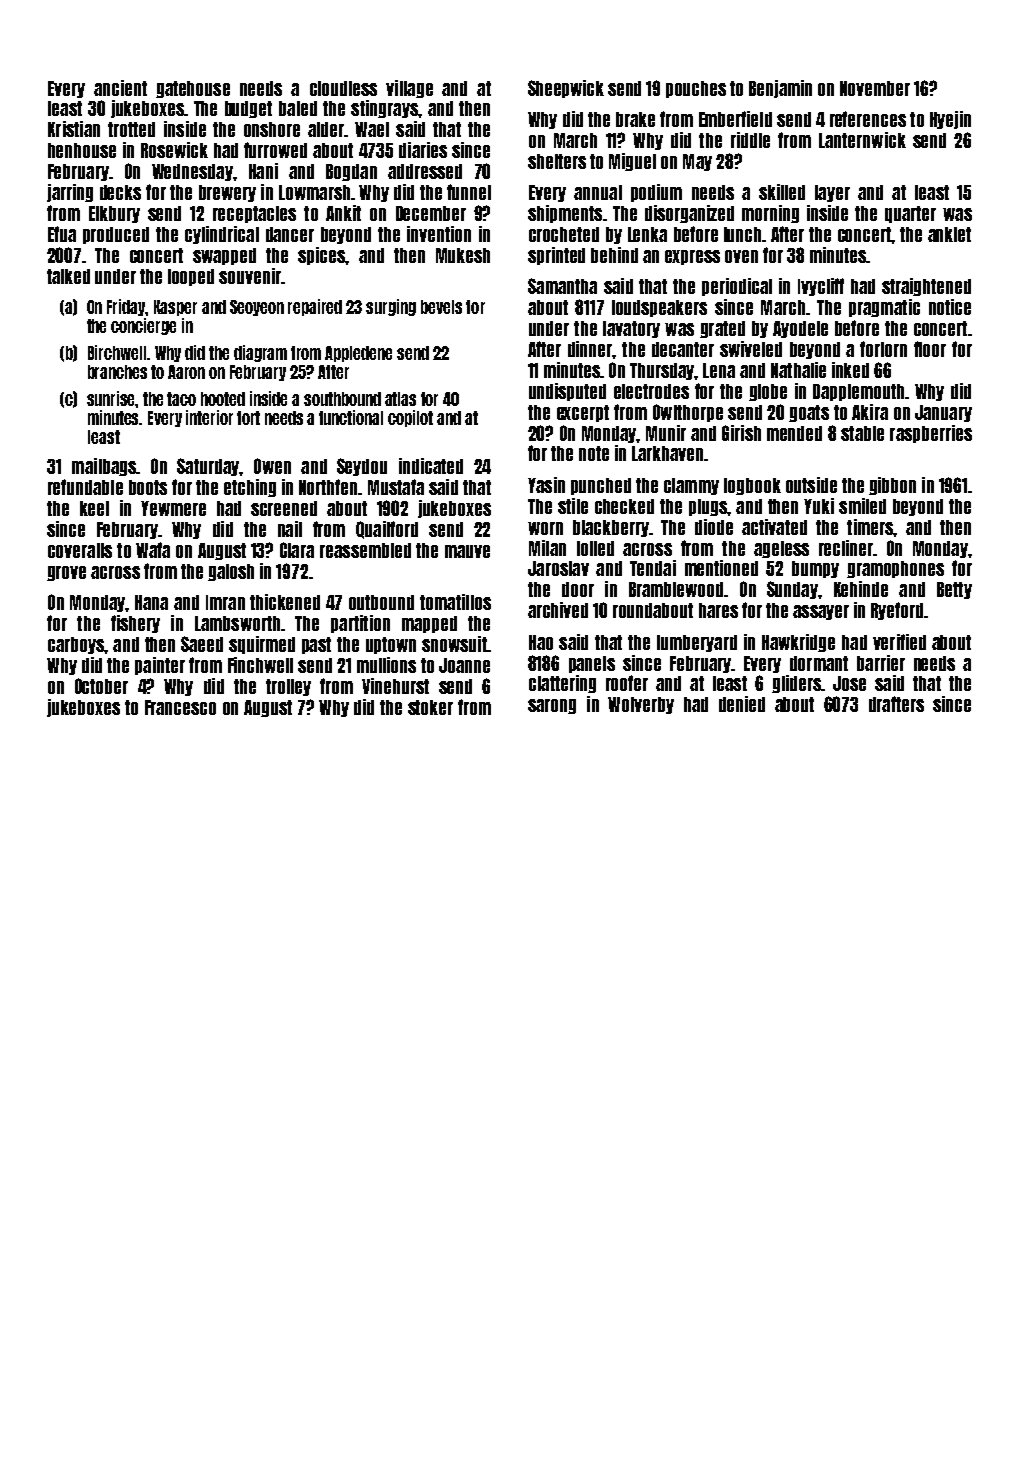  What do you see at coordinates (819, 506) in the image?
I see `Yuki` at bounding box center [819, 506].
